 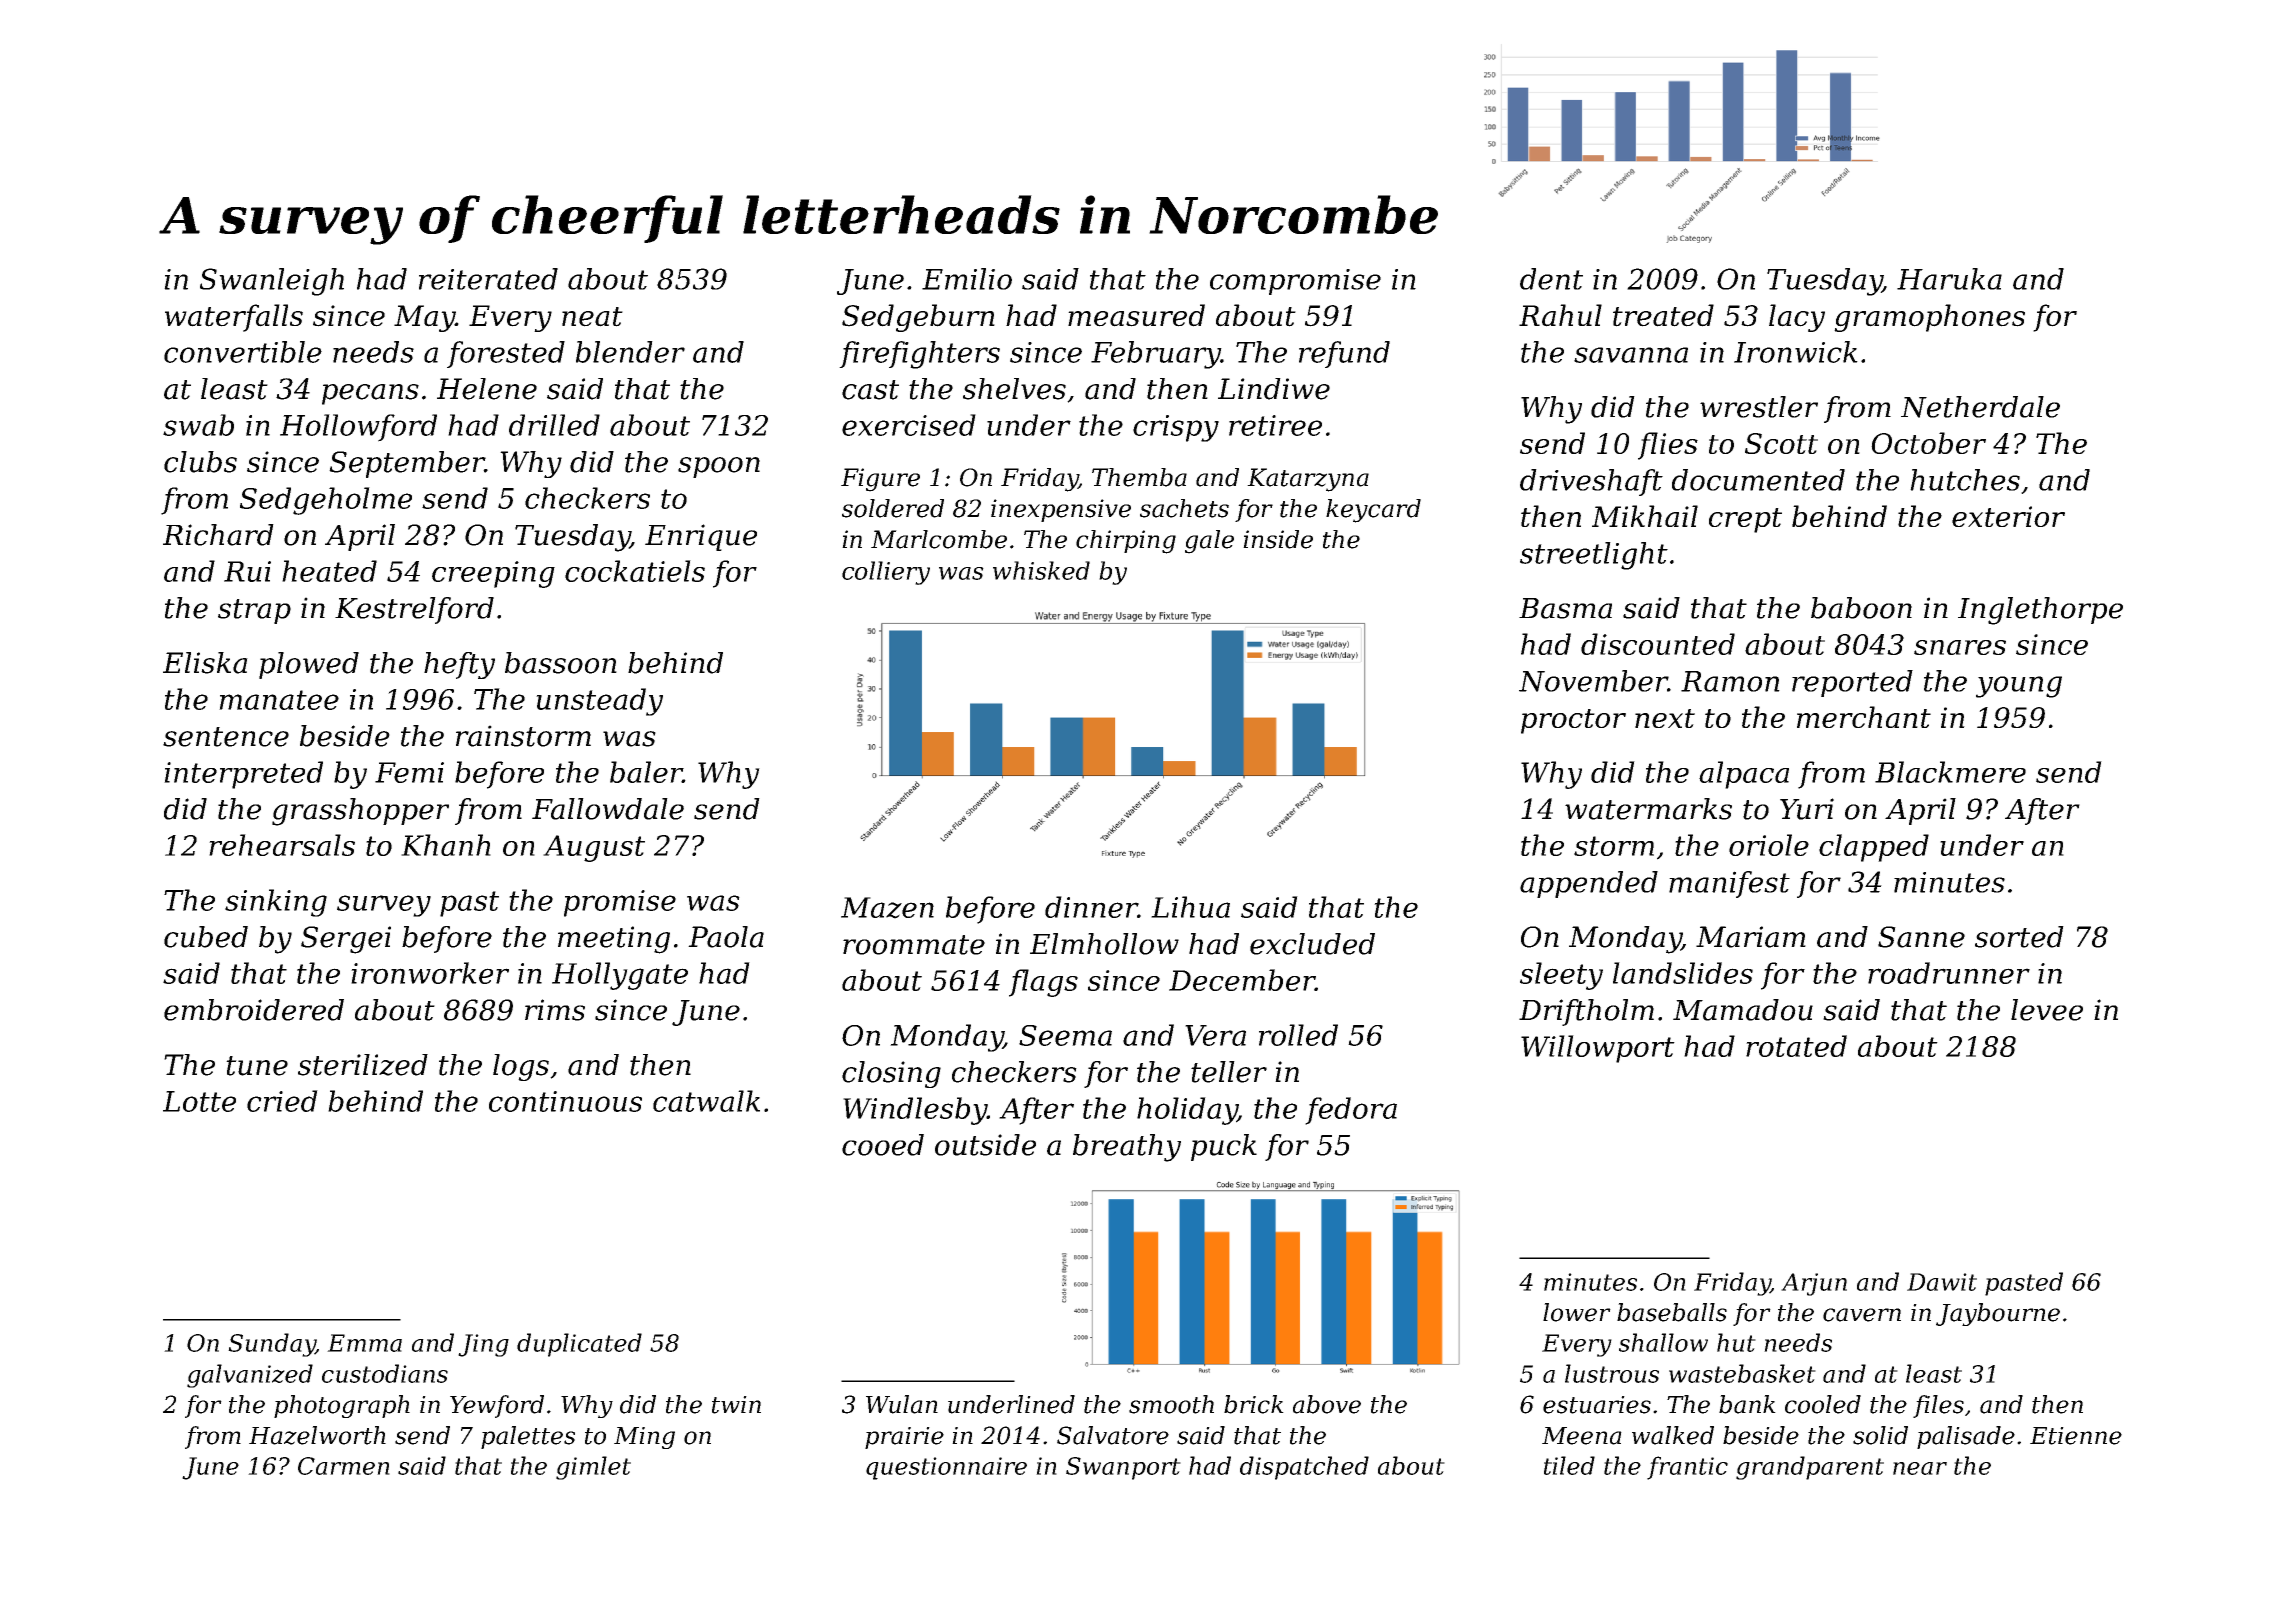 I want to click on swab, so click(x=198, y=425).
